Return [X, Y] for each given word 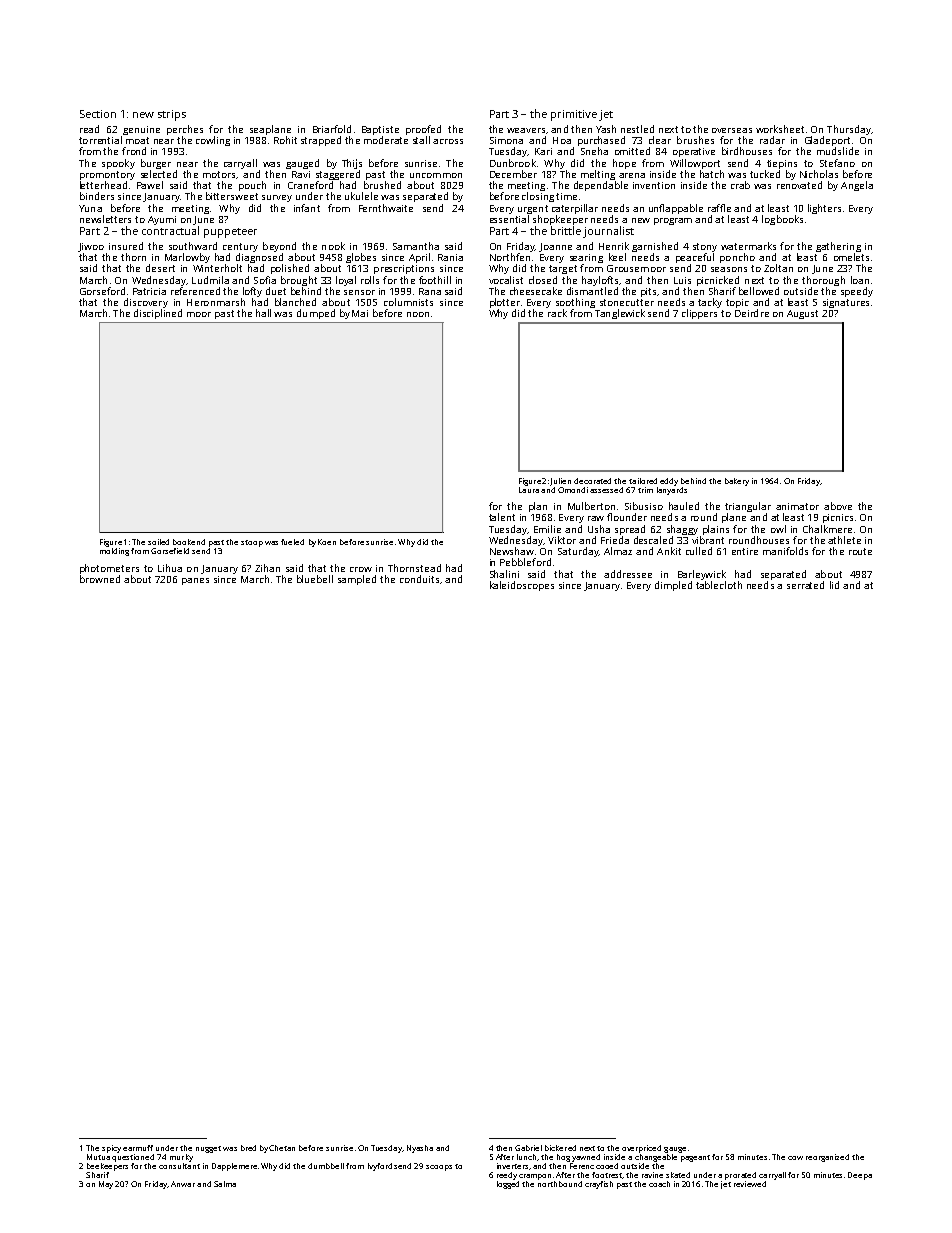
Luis [682, 280]
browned [100, 579]
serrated [805, 585]
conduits [419, 579]
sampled [357, 580]
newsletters [105, 219]
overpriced [641, 1149]
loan [860, 280]
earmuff [138, 1148]
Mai [360, 313]
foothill [435, 280]
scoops [439, 1168]
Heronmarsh [216, 302]
